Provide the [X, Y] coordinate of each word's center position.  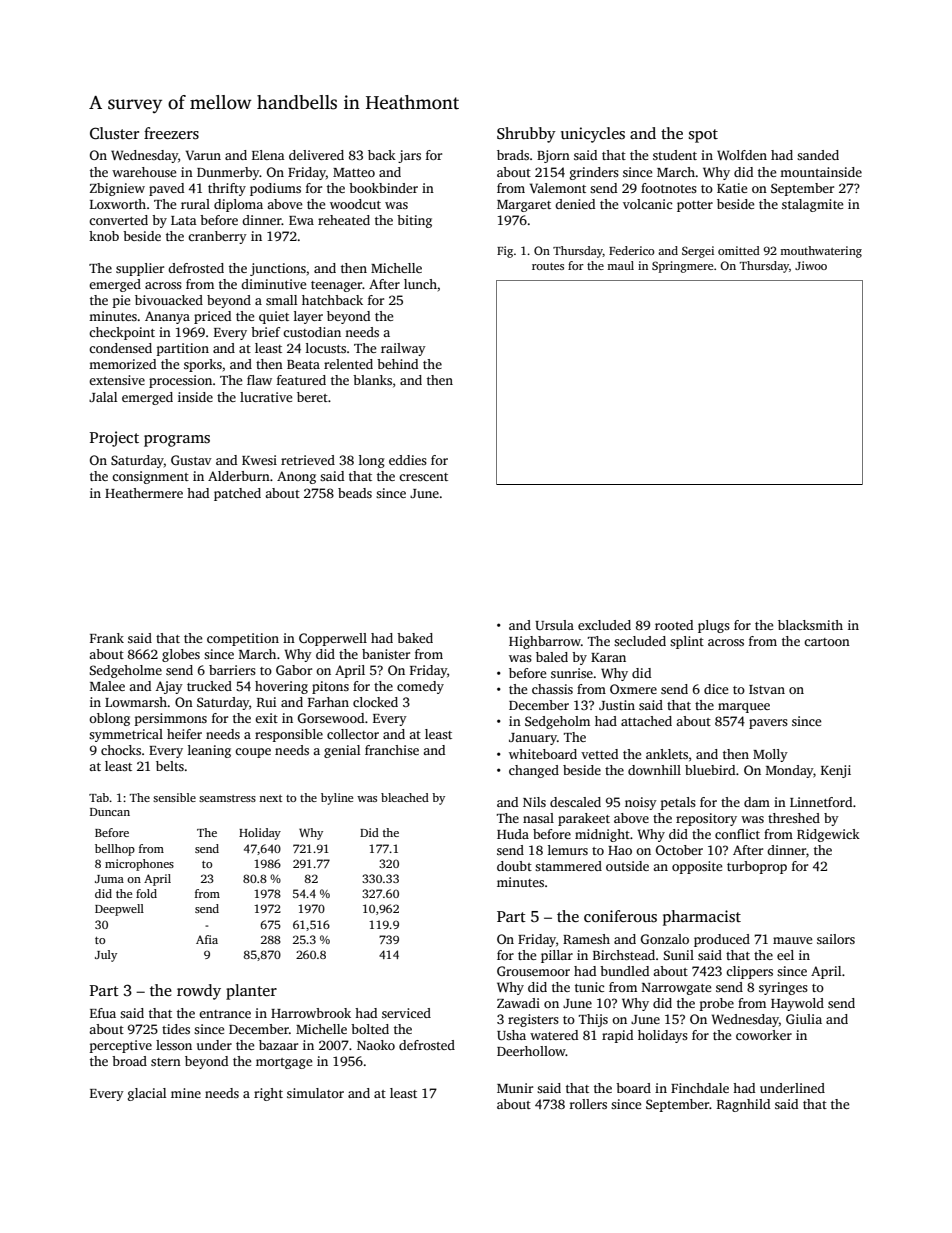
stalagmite [812, 205]
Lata [184, 220]
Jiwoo [811, 265]
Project [114, 439]
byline [337, 799]
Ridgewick [828, 835]
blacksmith [810, 625]
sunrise [572, 673]
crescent [423, 477]
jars [409, 156]
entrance [225, 1014]
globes [181, 655]
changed [534, 771]
